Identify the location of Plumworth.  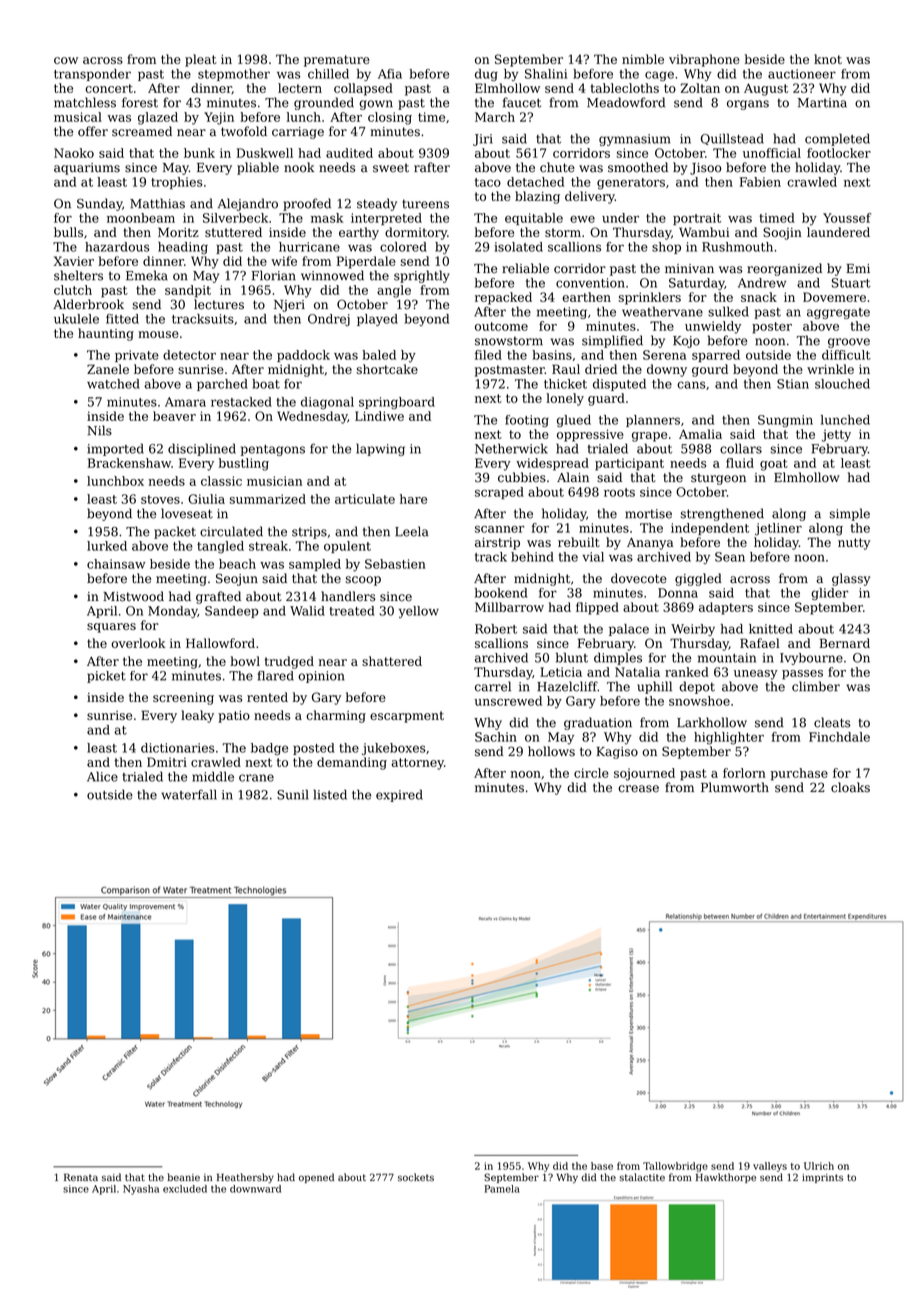
(735, 787).
